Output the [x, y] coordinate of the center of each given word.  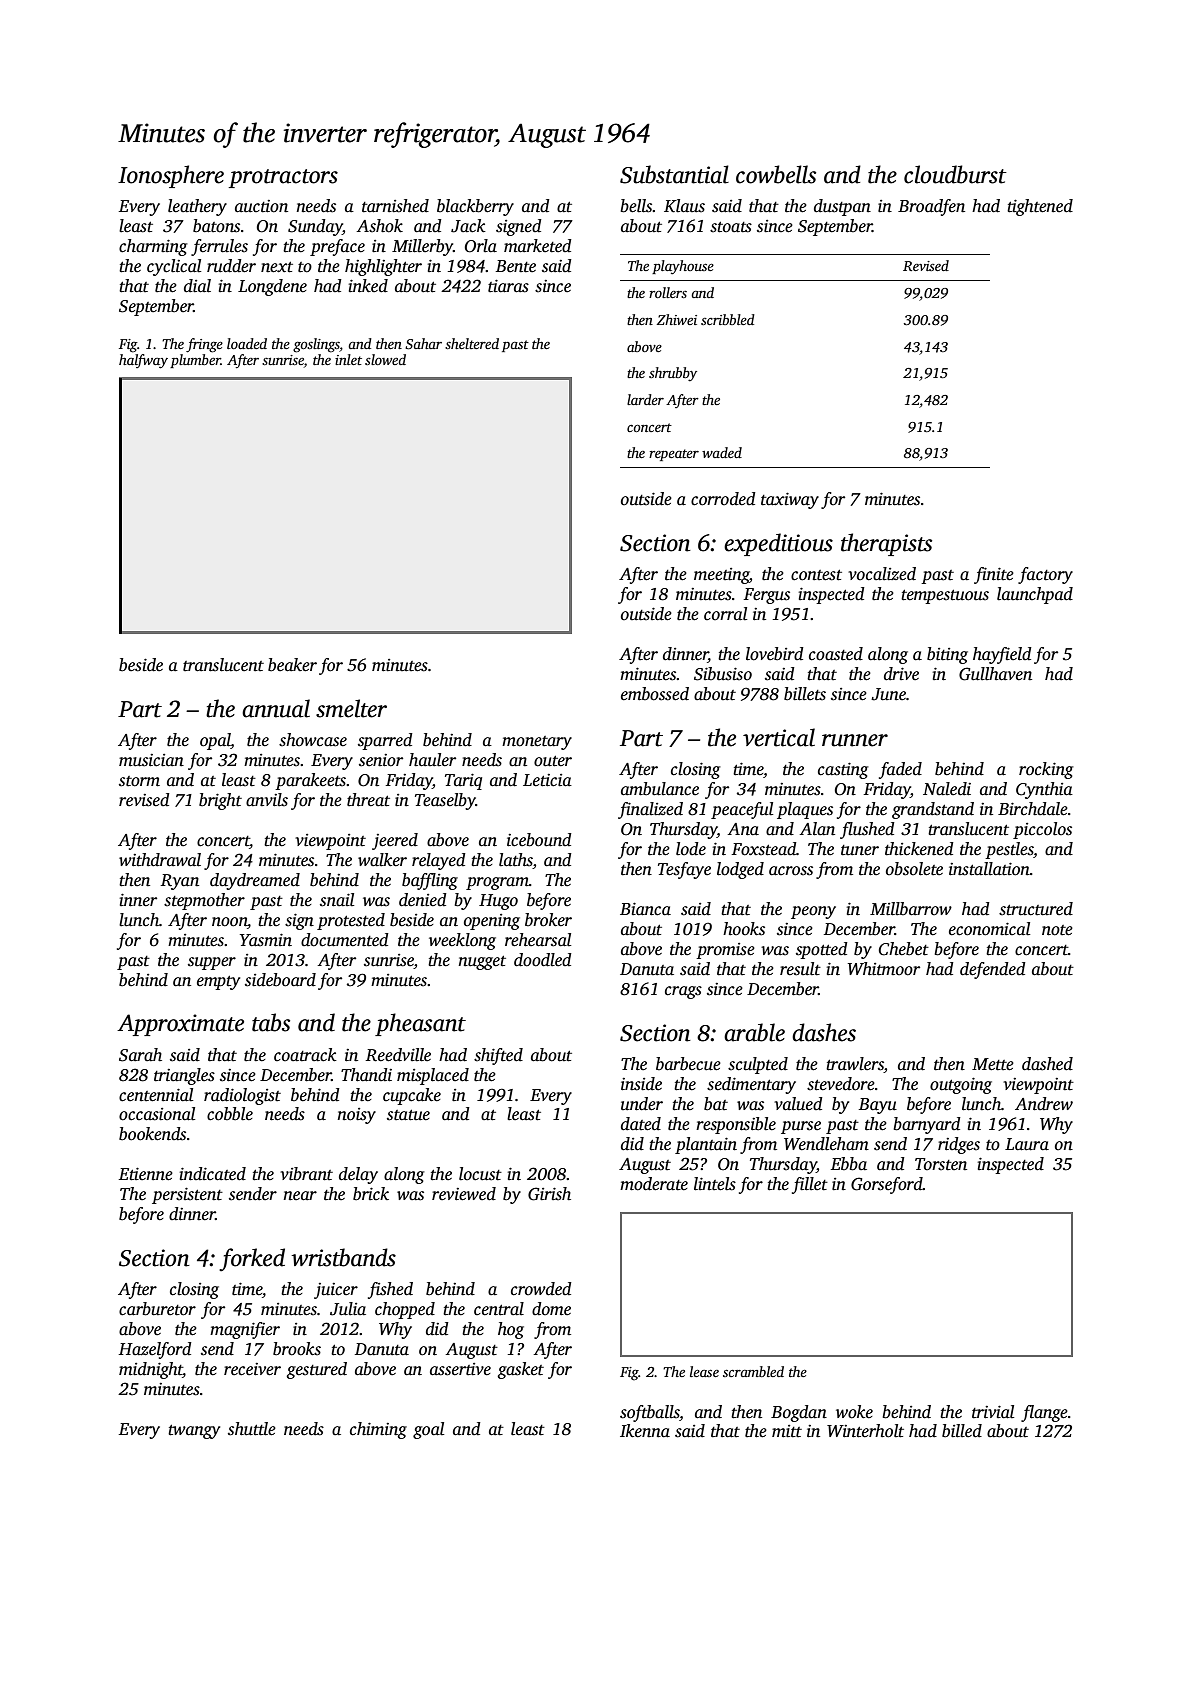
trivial [993, 1412]
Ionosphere [171, 176]
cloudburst [955, 174]
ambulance [660, 789]
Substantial [674, 174]
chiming [378, 1430]
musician [151, 760]
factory [1045, 575]
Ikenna [645, 1431]
